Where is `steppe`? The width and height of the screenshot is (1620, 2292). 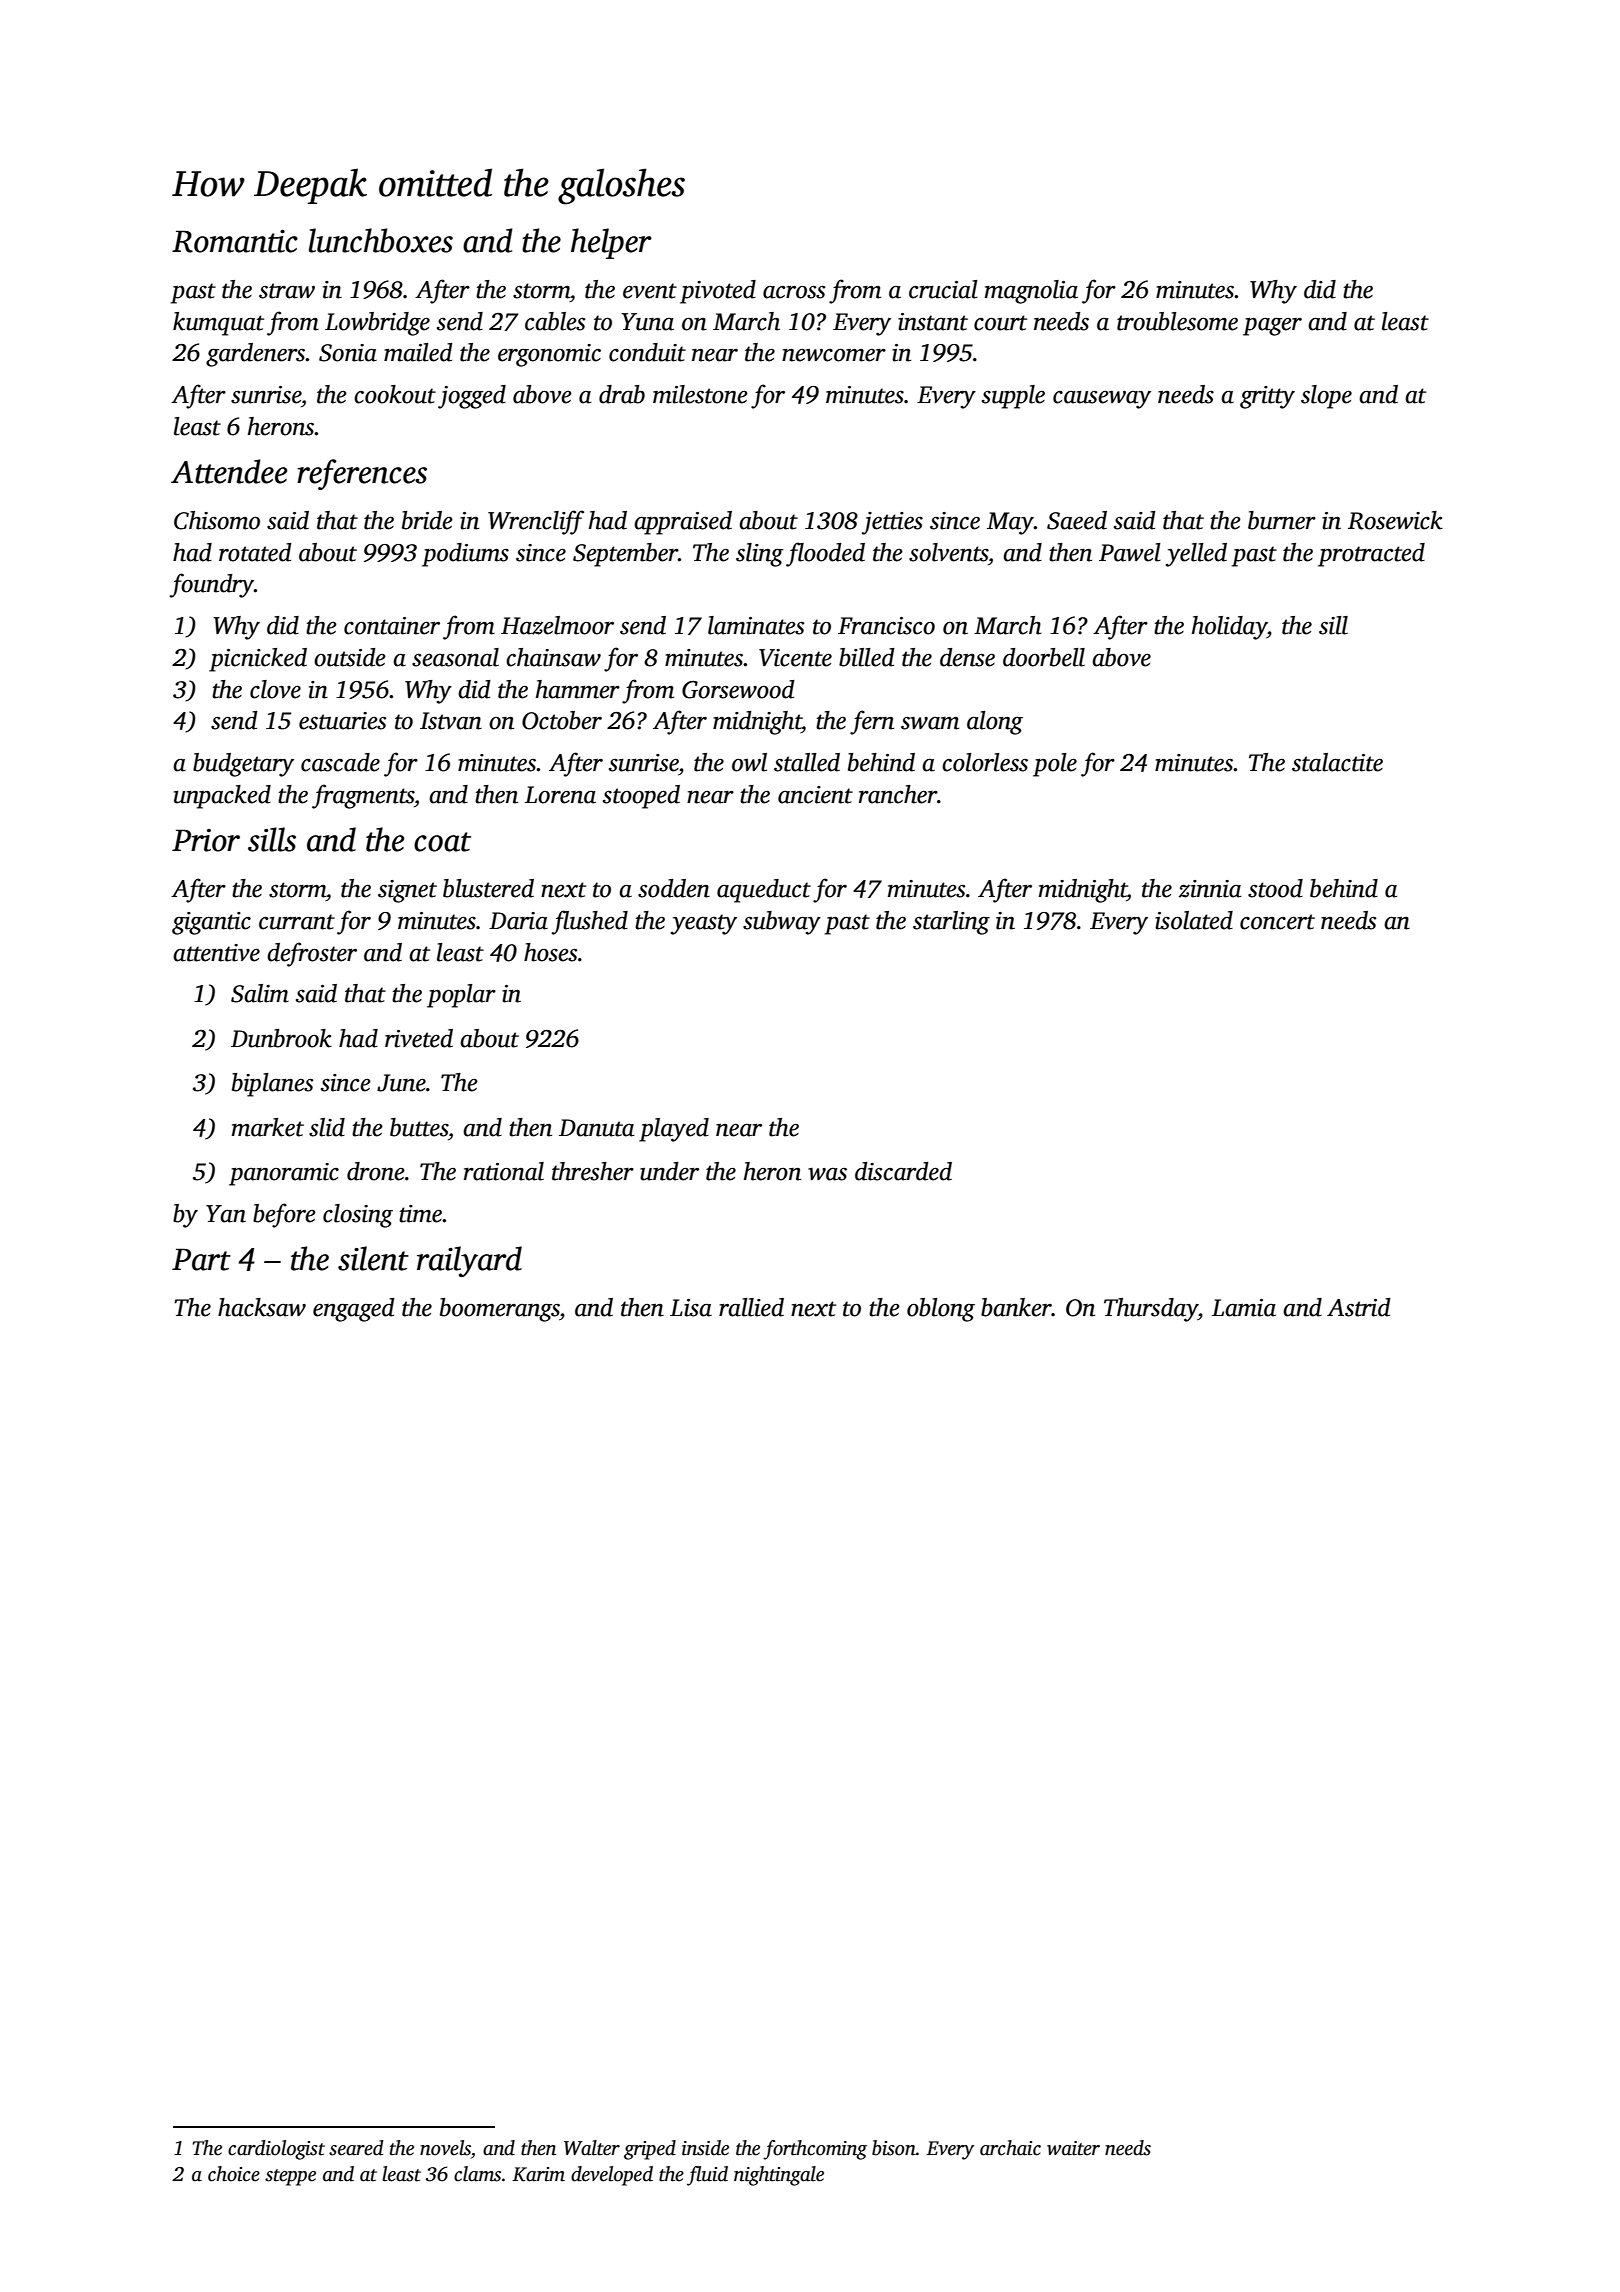
steppe is located at coordinates (290, 2177).
